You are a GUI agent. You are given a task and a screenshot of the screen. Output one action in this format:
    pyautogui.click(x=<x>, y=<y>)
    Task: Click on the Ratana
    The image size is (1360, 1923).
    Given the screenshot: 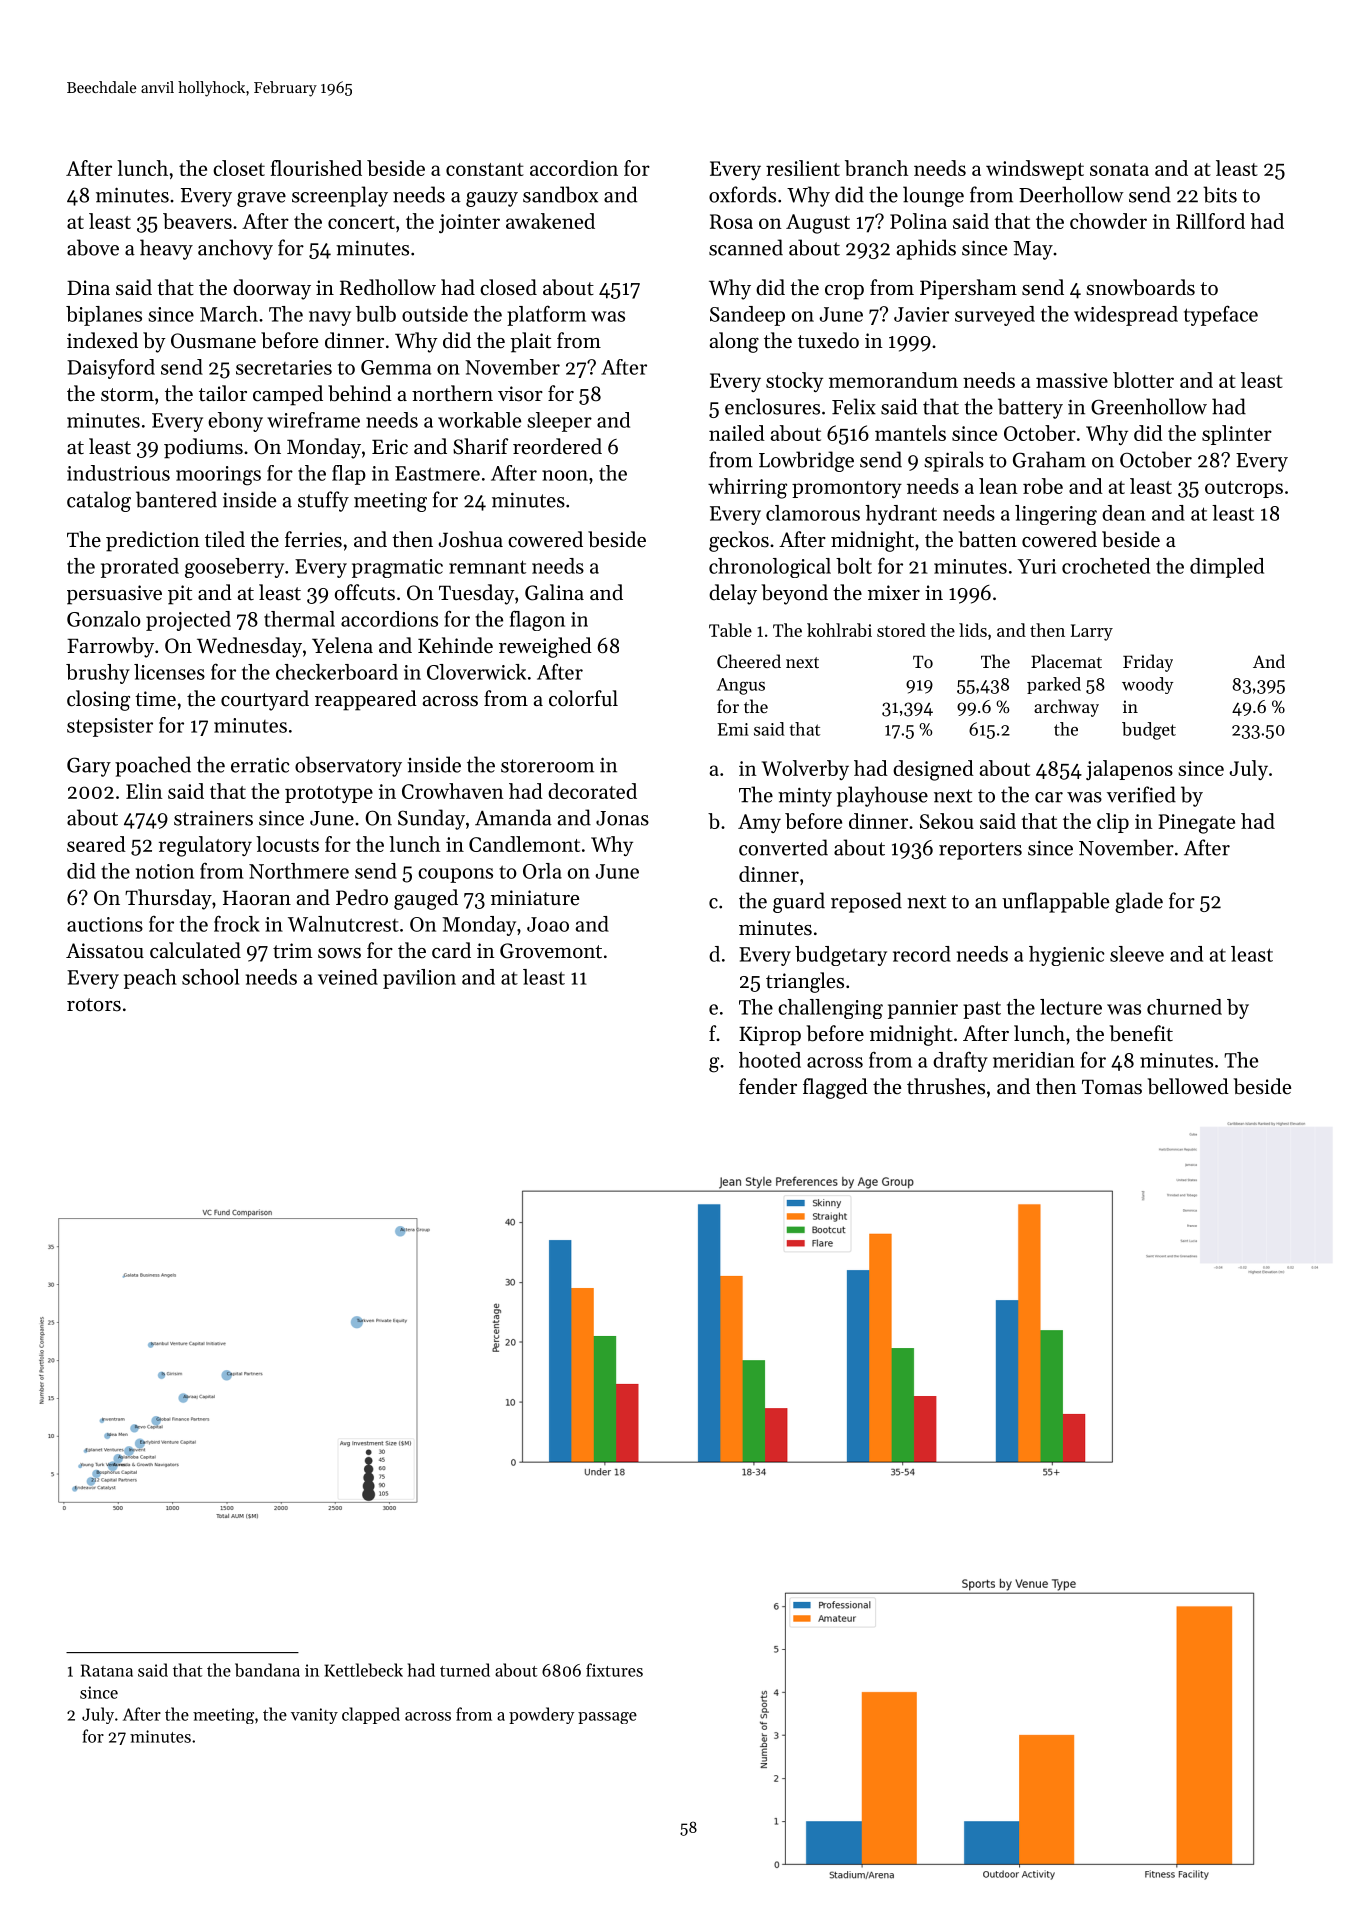 What is the action you would take?
    pyautogui.click(x=107, y=1670)
